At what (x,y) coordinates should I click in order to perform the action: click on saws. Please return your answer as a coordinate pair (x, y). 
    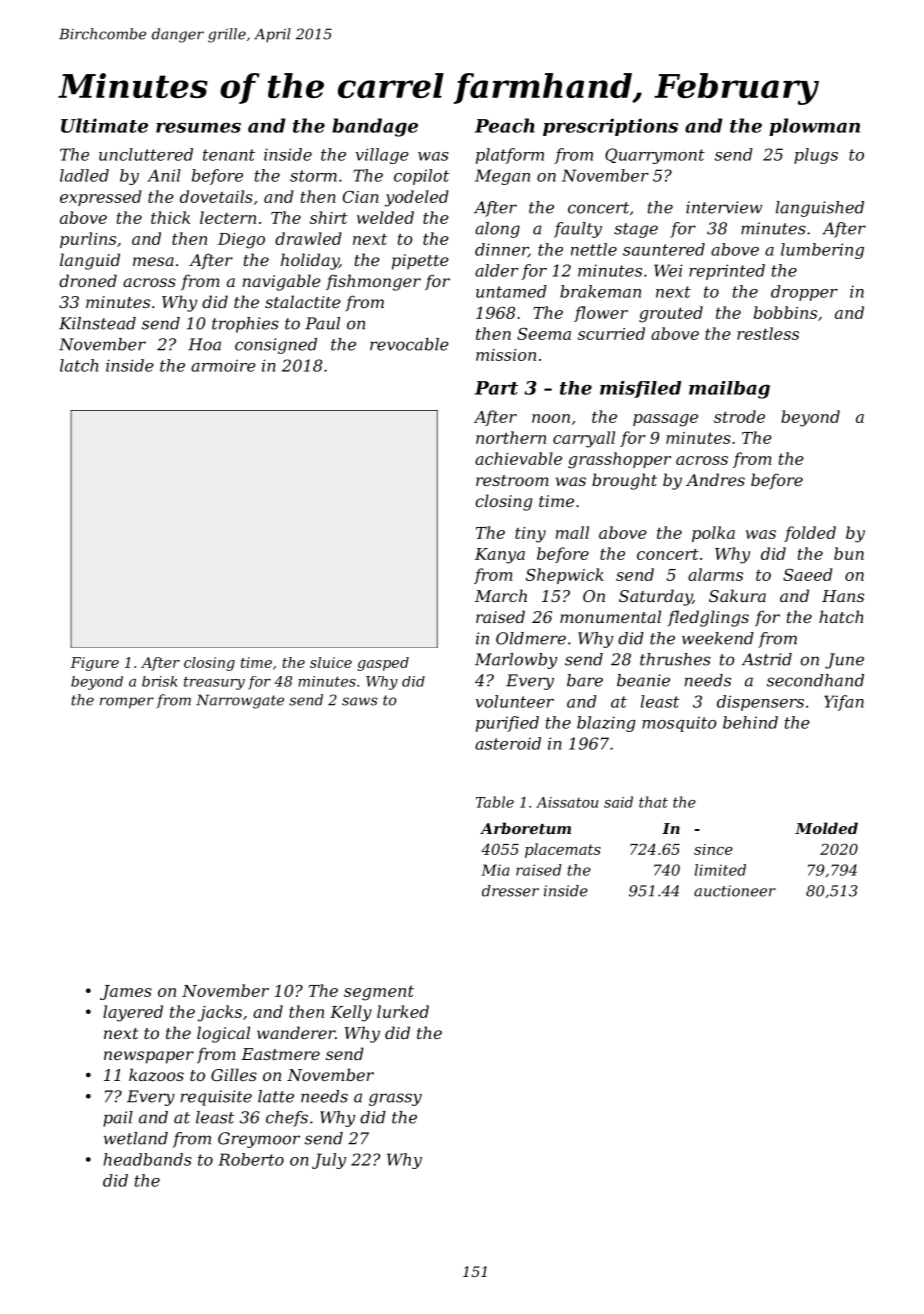
    Looking at the image, I should click on (360, 701).
